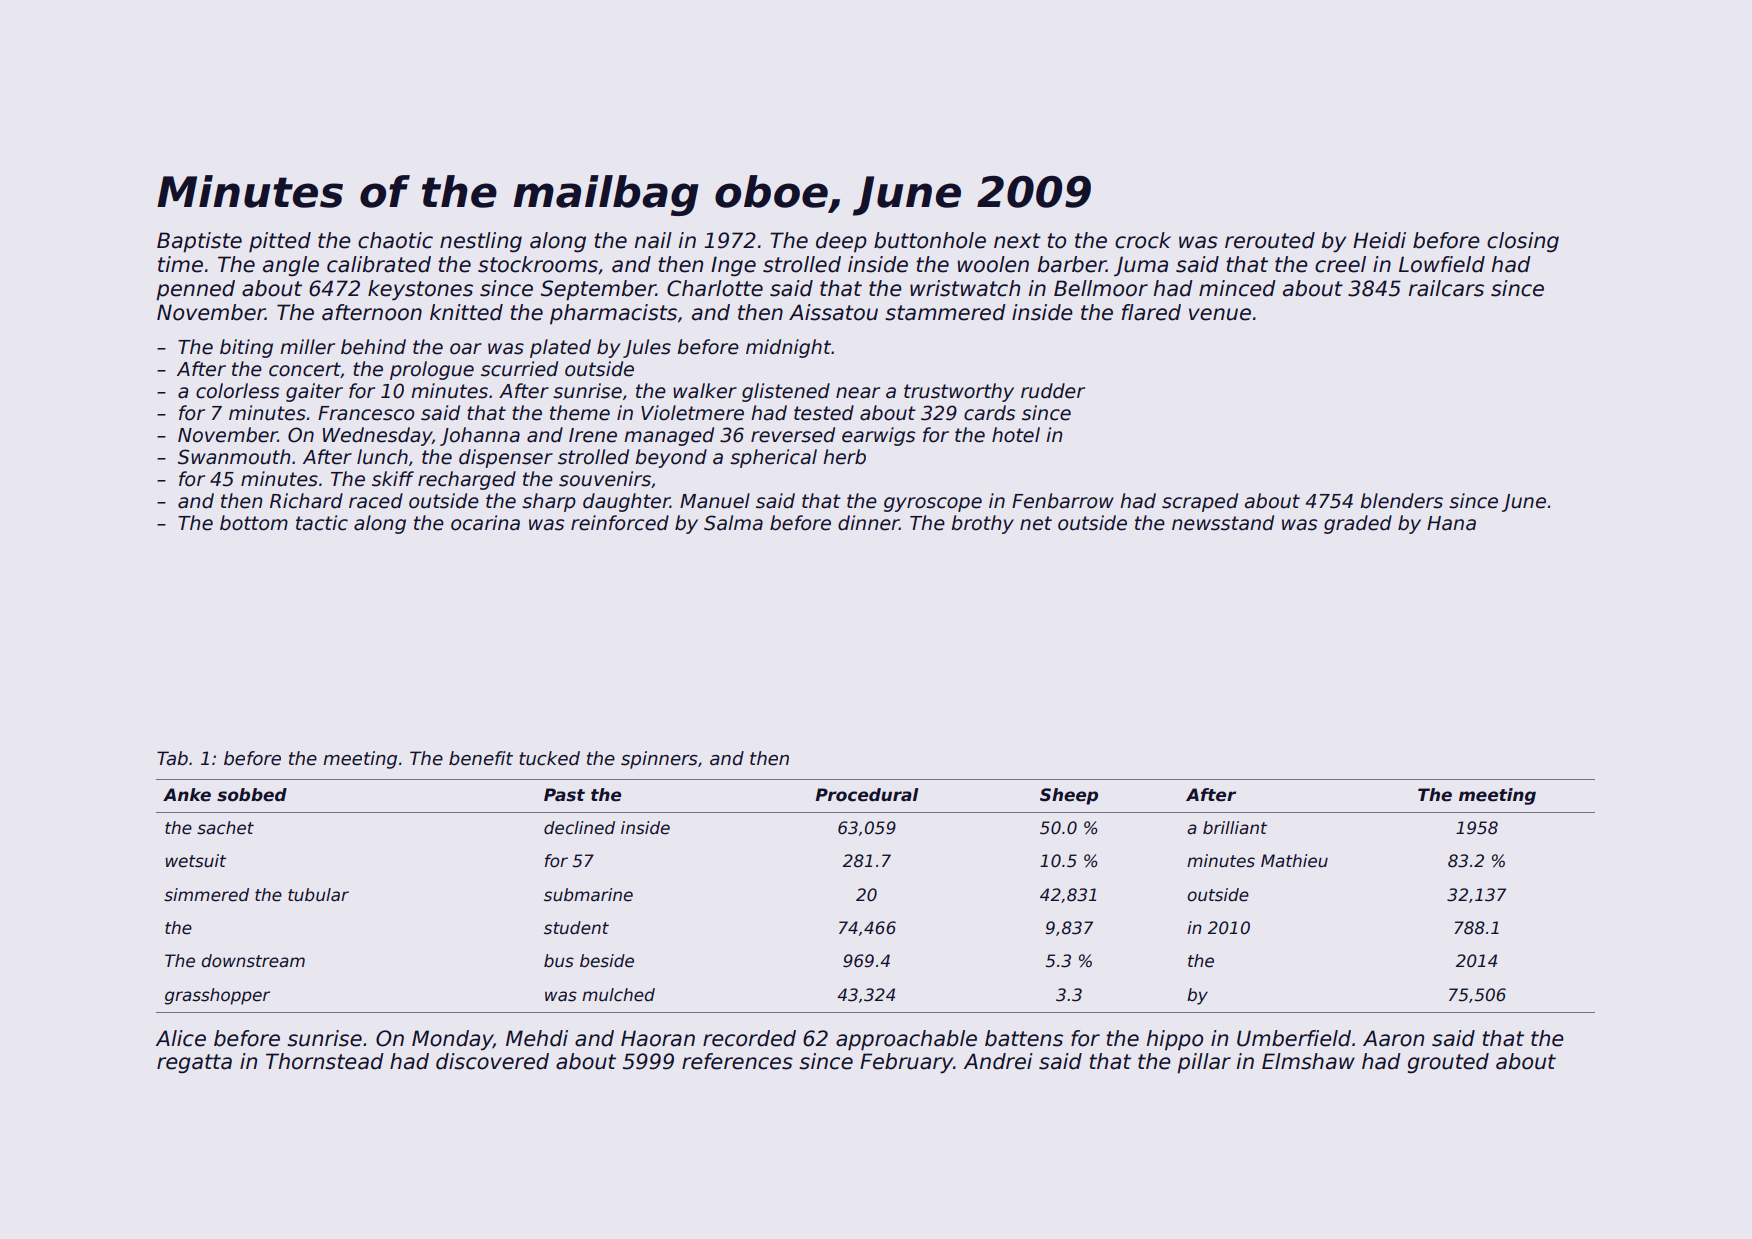 This screenshot has width=1752, height=1239. What do you see at coordinates (506, 458) in the screenshot?
I see `dispenser` at bounding box center [506, 458].
